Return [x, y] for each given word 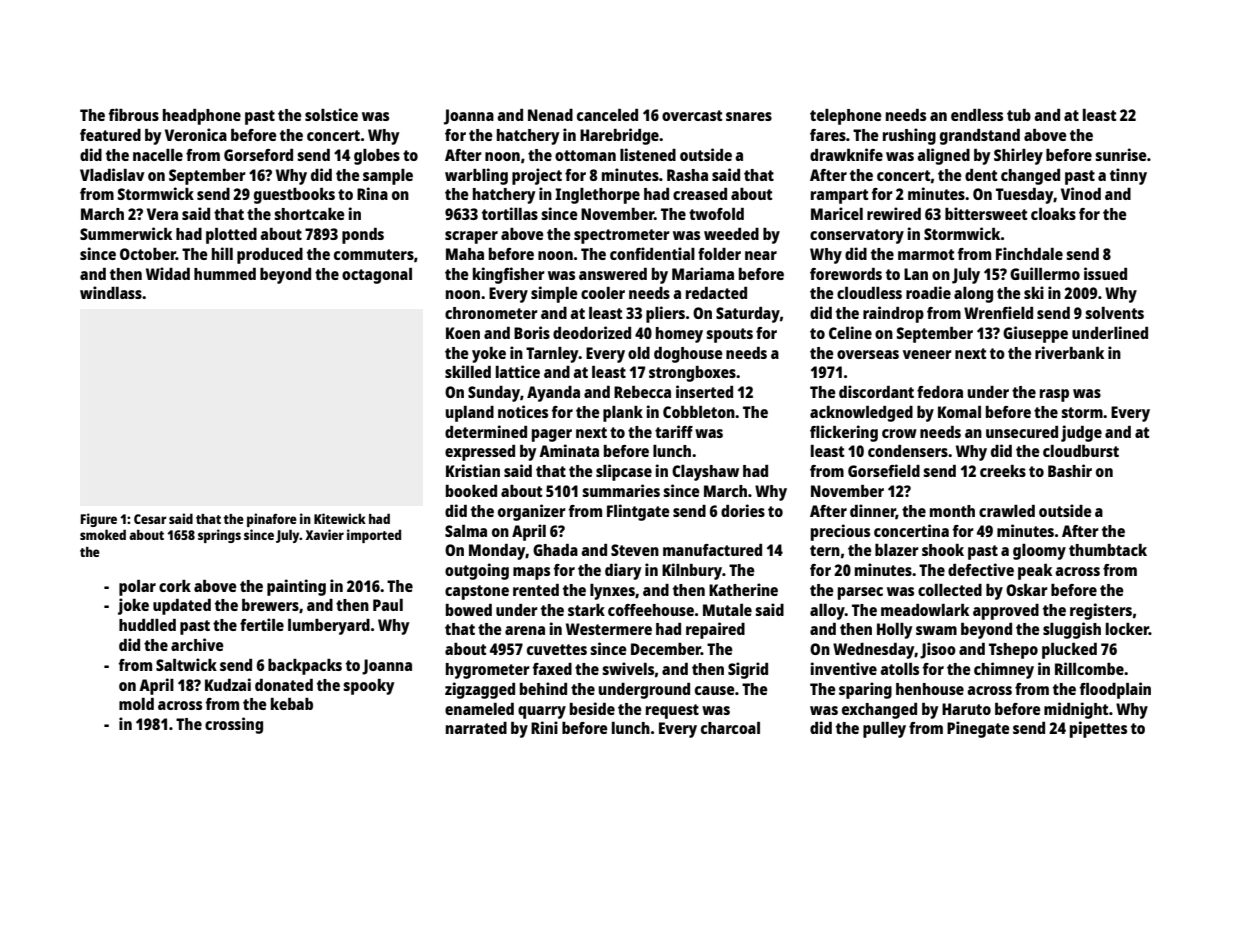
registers [1101, 611]
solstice [331, 114]
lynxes [612, 592]
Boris [532, 332]
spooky [368, 687]
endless [977, 115]
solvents [1114, 313]
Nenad [550, 115]
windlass [111, 292]
